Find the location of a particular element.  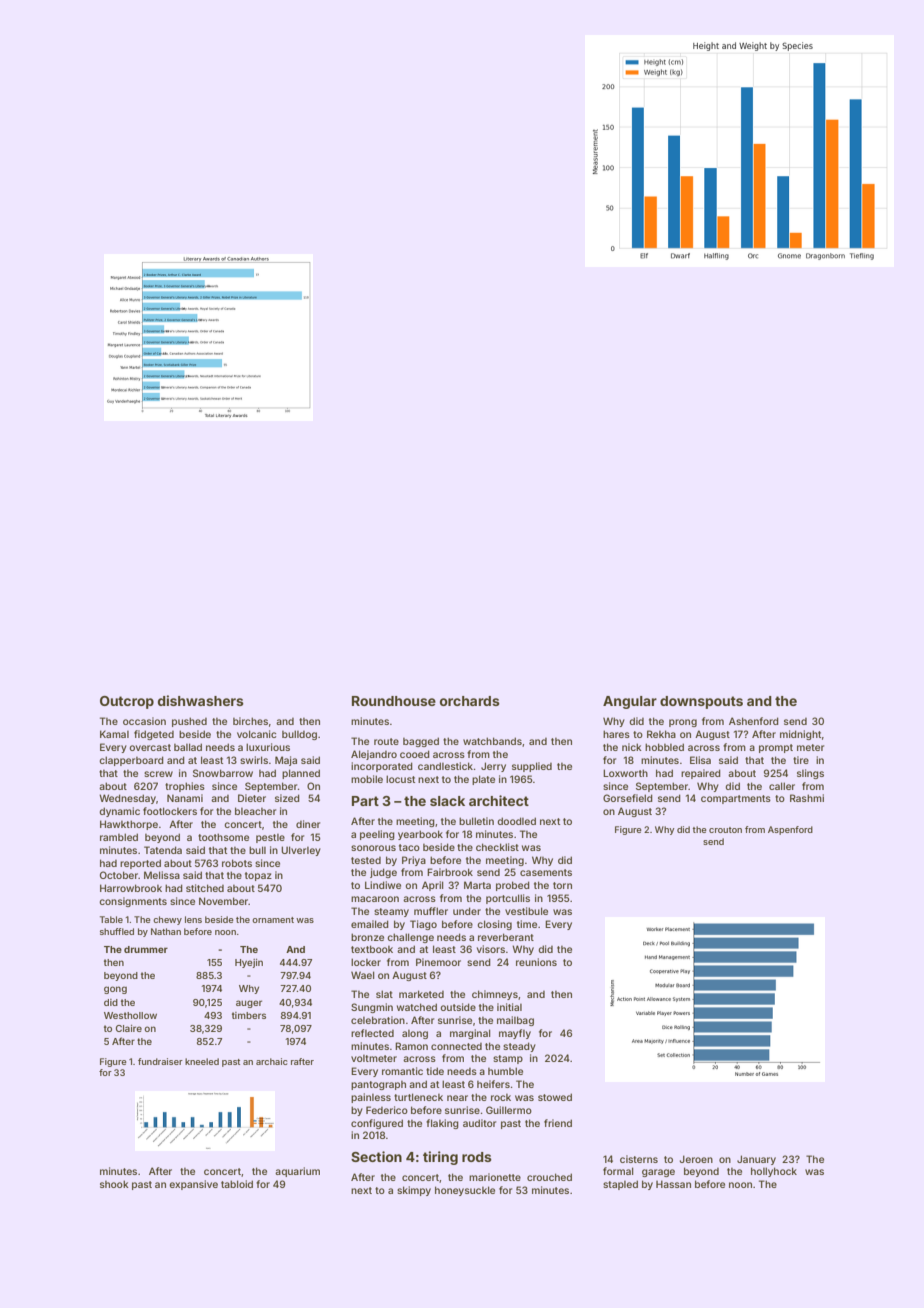

hollyhock is located at coordinates (774, 1172).
